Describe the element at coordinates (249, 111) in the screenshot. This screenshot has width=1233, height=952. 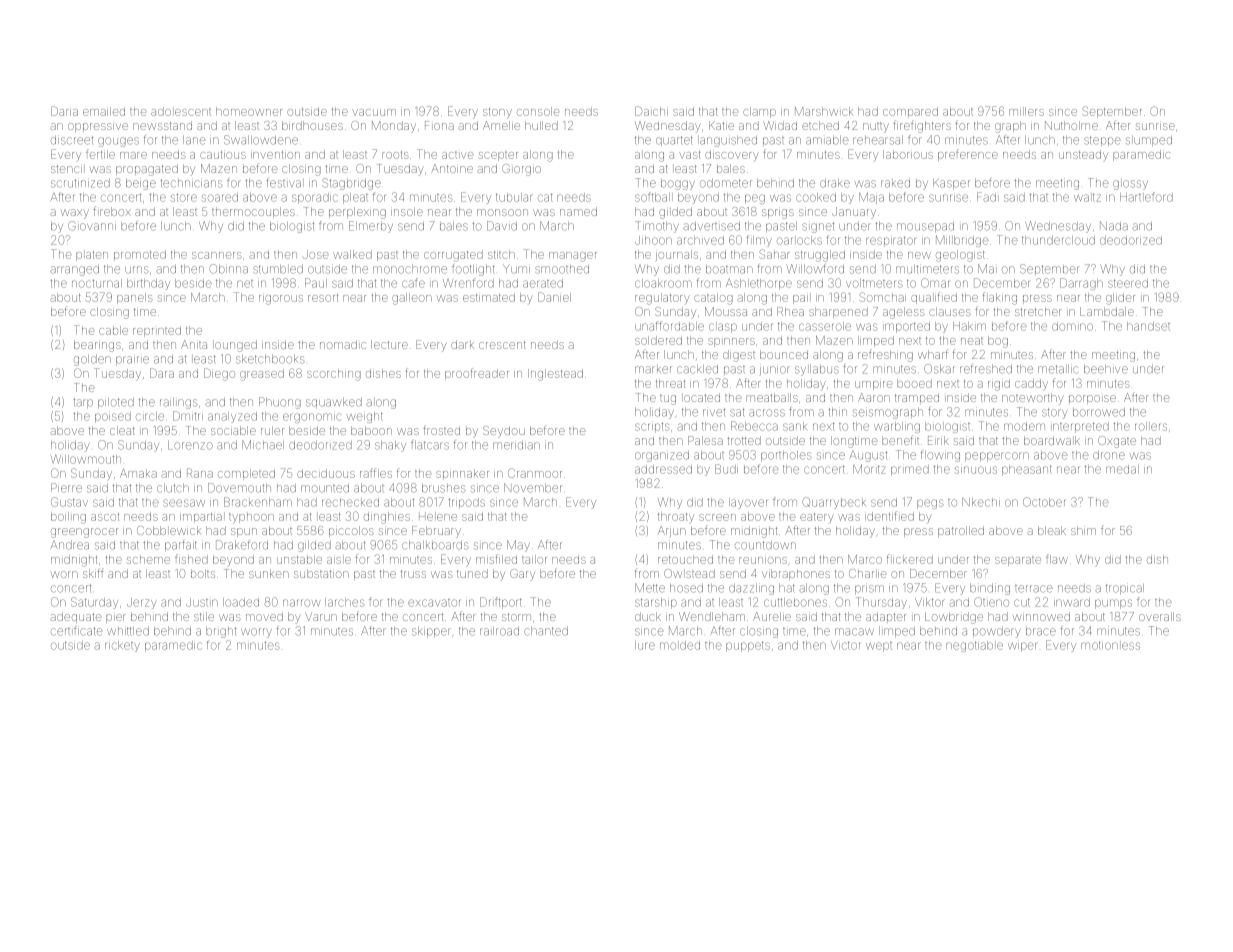
I see `homeowner` at that location.
